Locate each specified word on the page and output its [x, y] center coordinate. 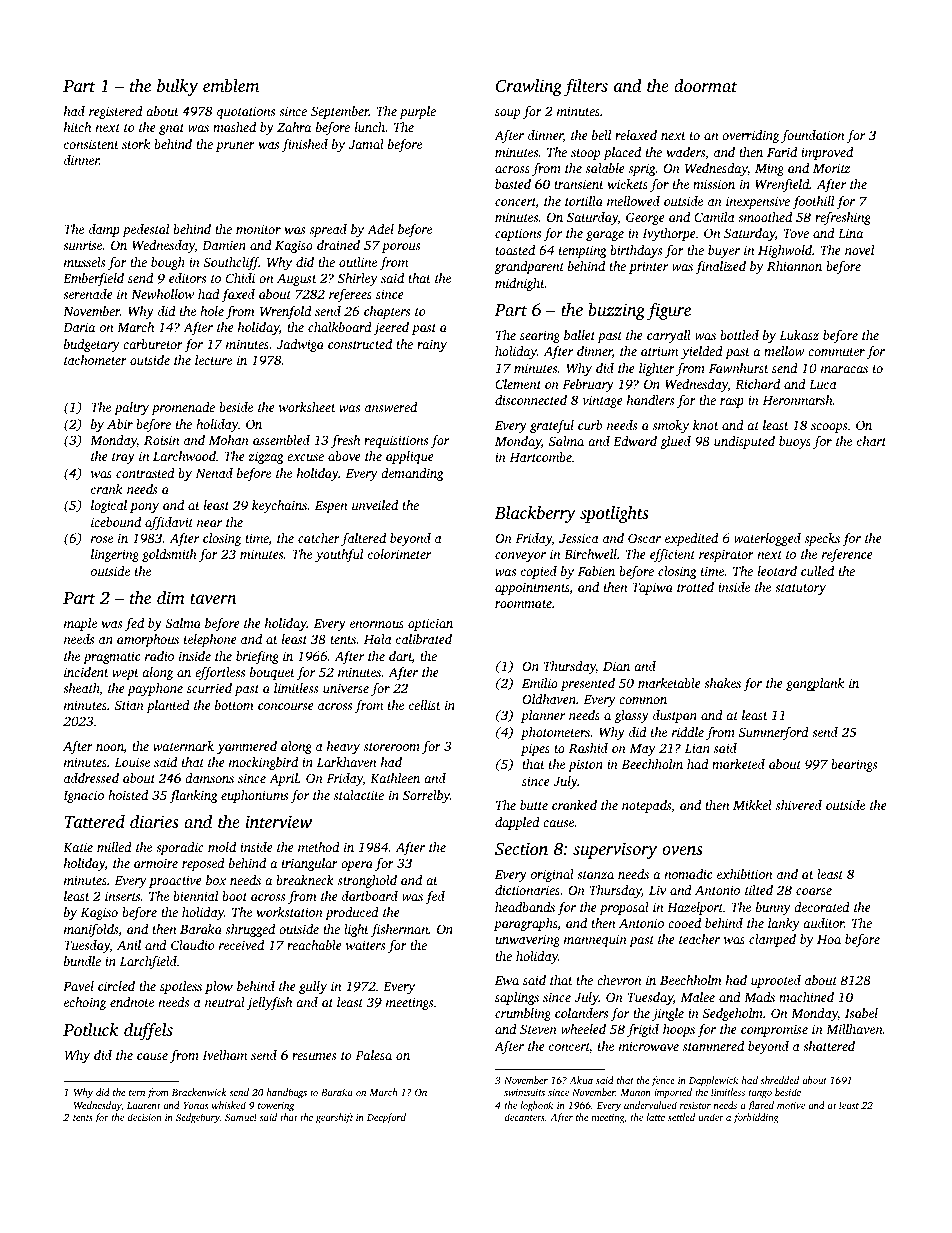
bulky [177, 87]
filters [586, 87]
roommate [523, 604]
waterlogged [767, 539]
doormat [705, 85]
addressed [91, 778]
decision [144, 1117]
